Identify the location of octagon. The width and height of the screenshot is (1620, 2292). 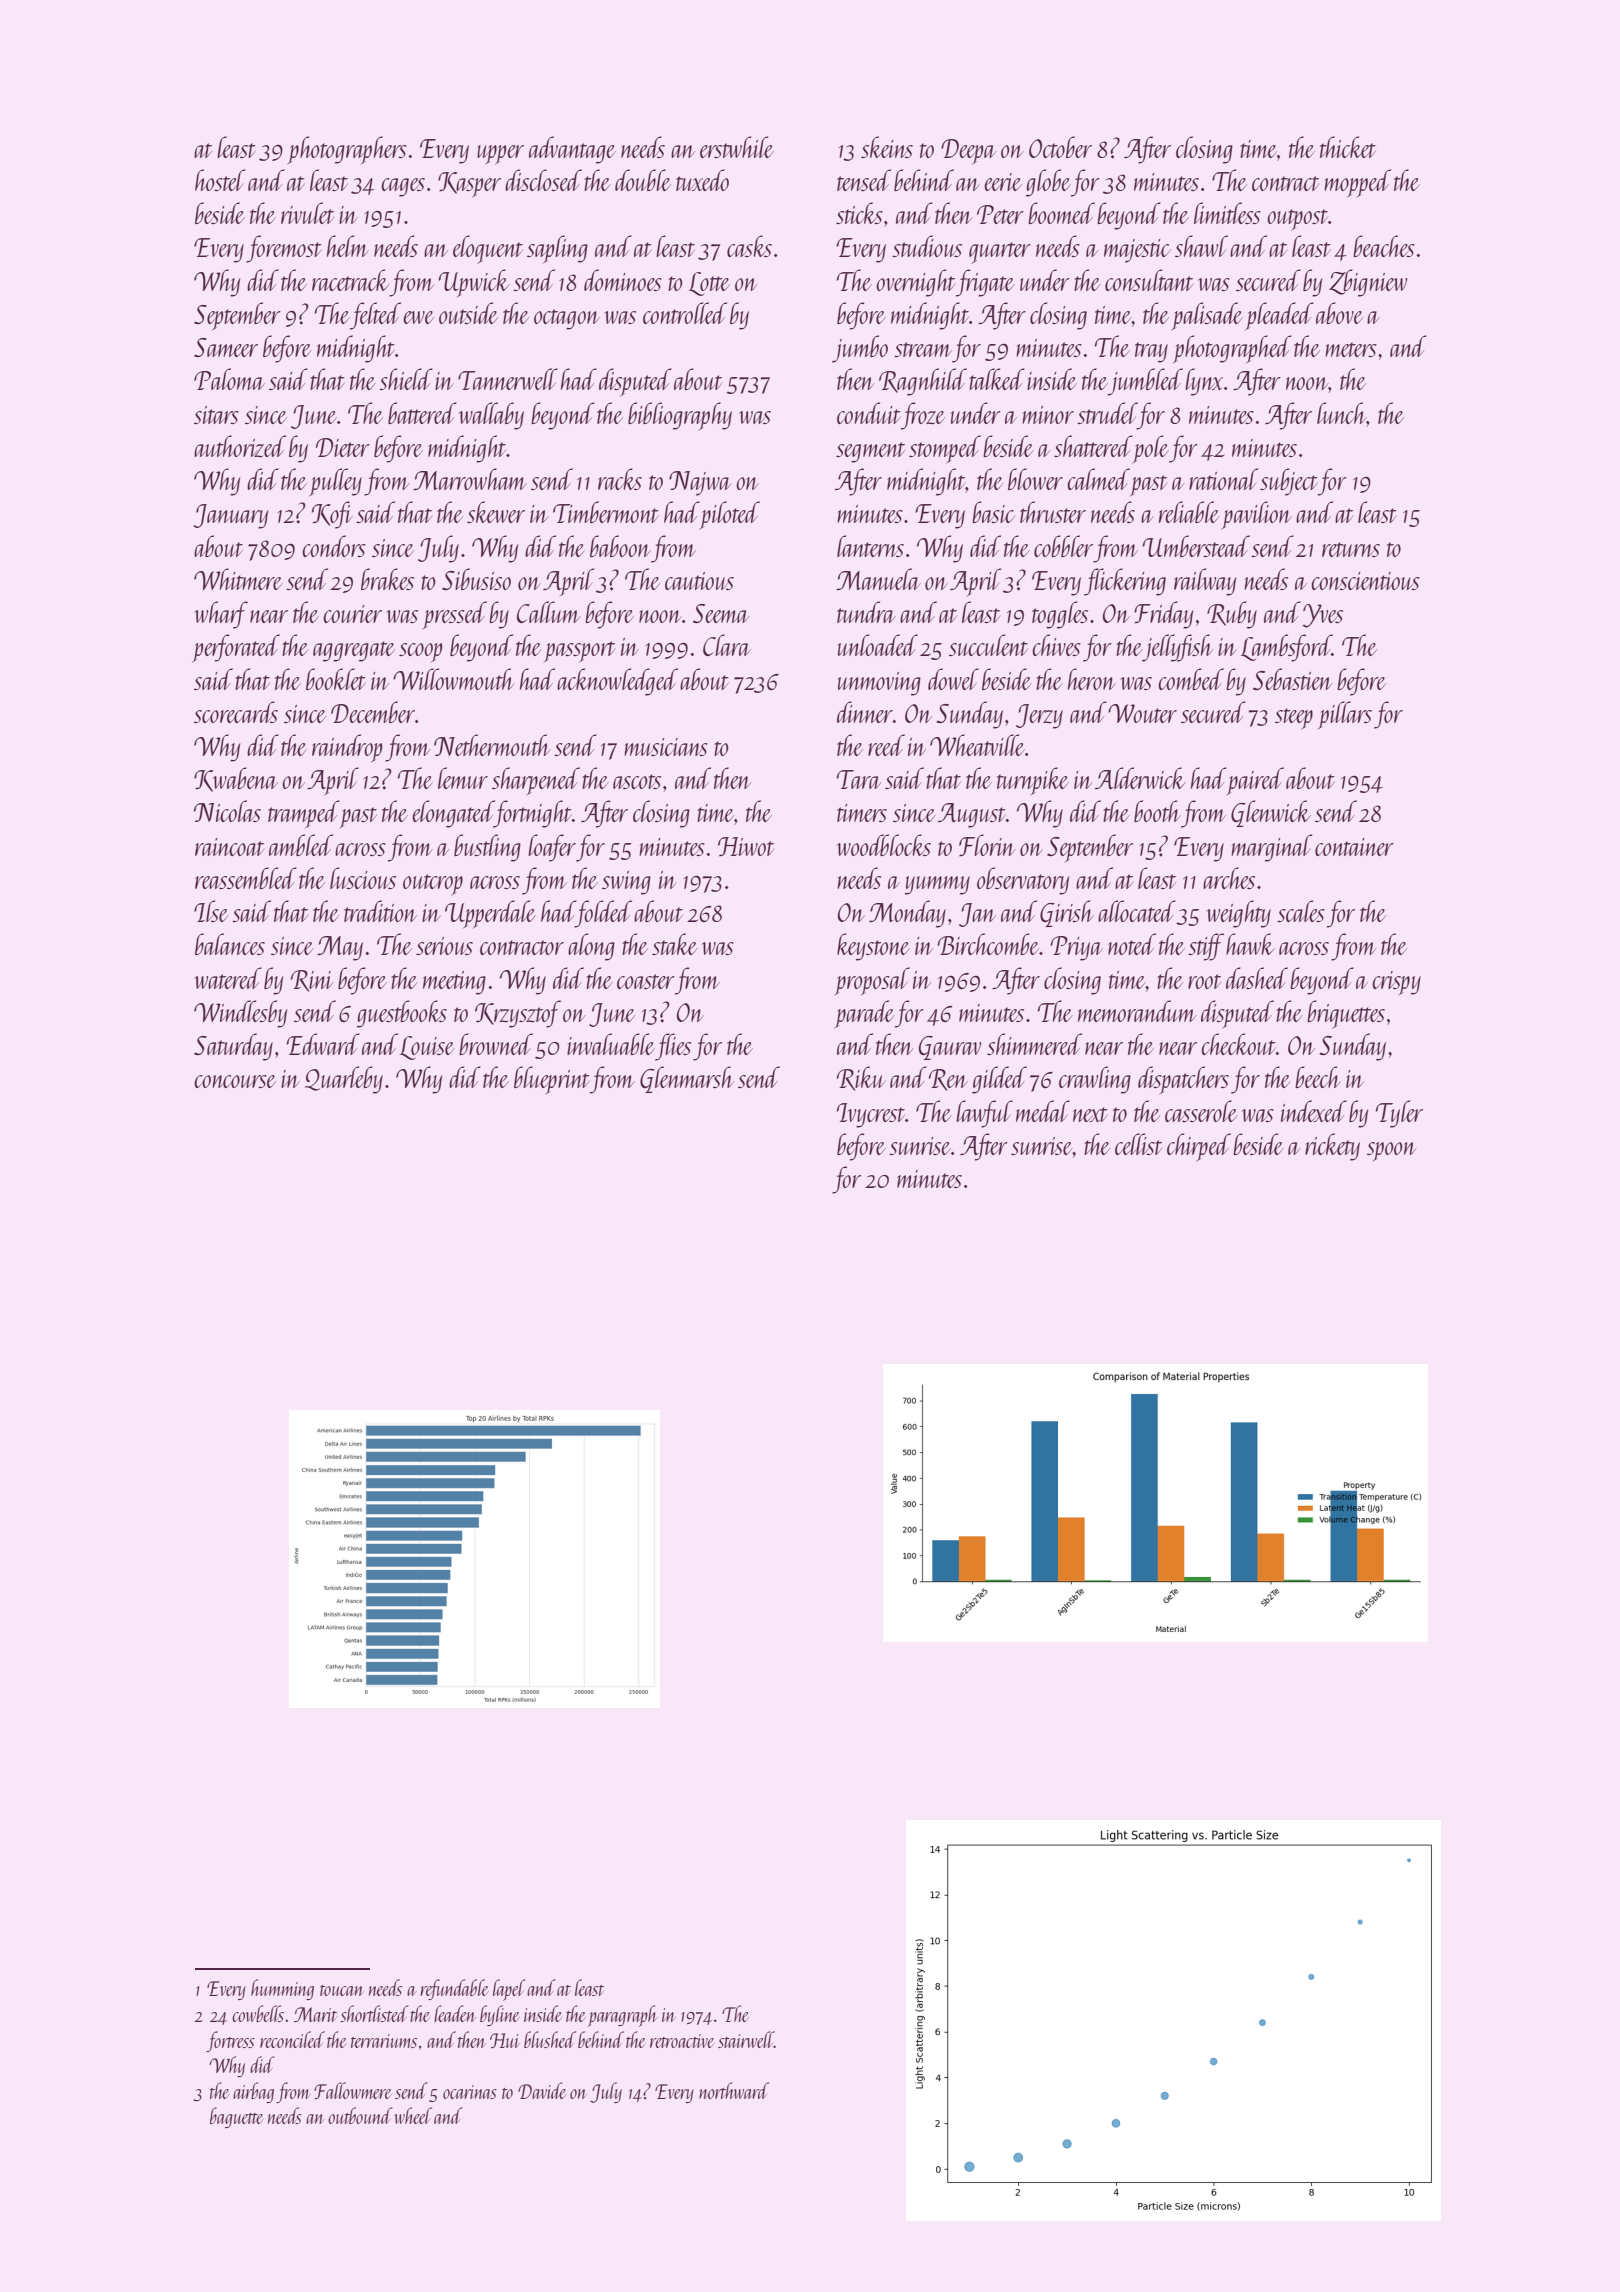
(567, 319).
